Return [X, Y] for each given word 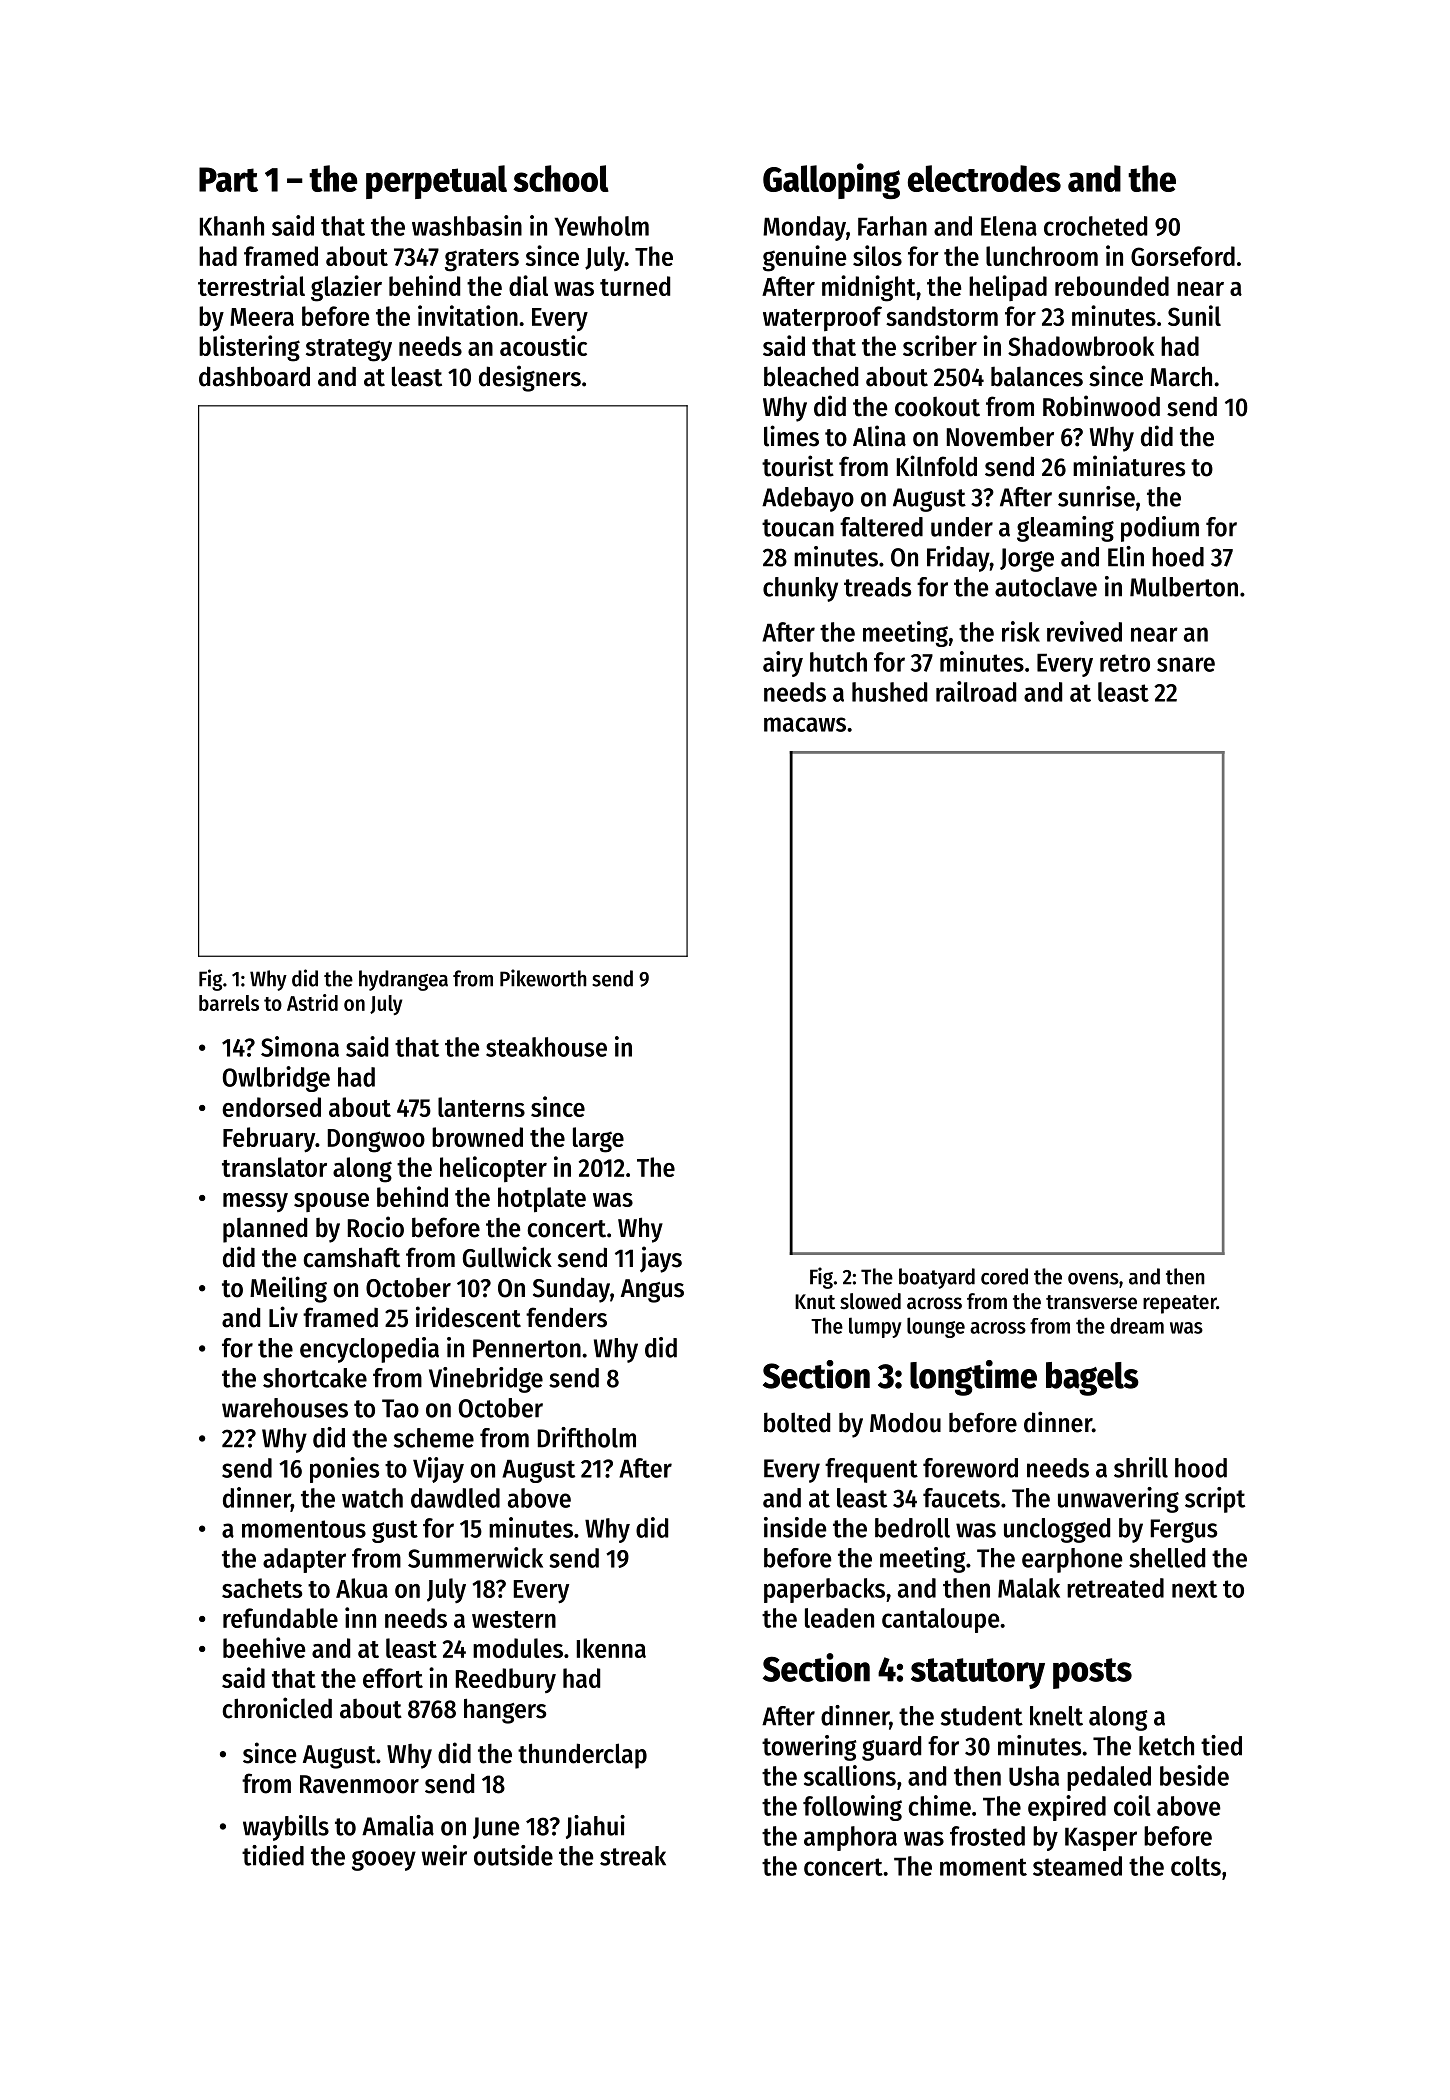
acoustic [543, 345]
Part [228, 179]
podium [1160, 529]
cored [1004, 1276]
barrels [229, 1003]
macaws [805, 724]
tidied [273, 1855]
